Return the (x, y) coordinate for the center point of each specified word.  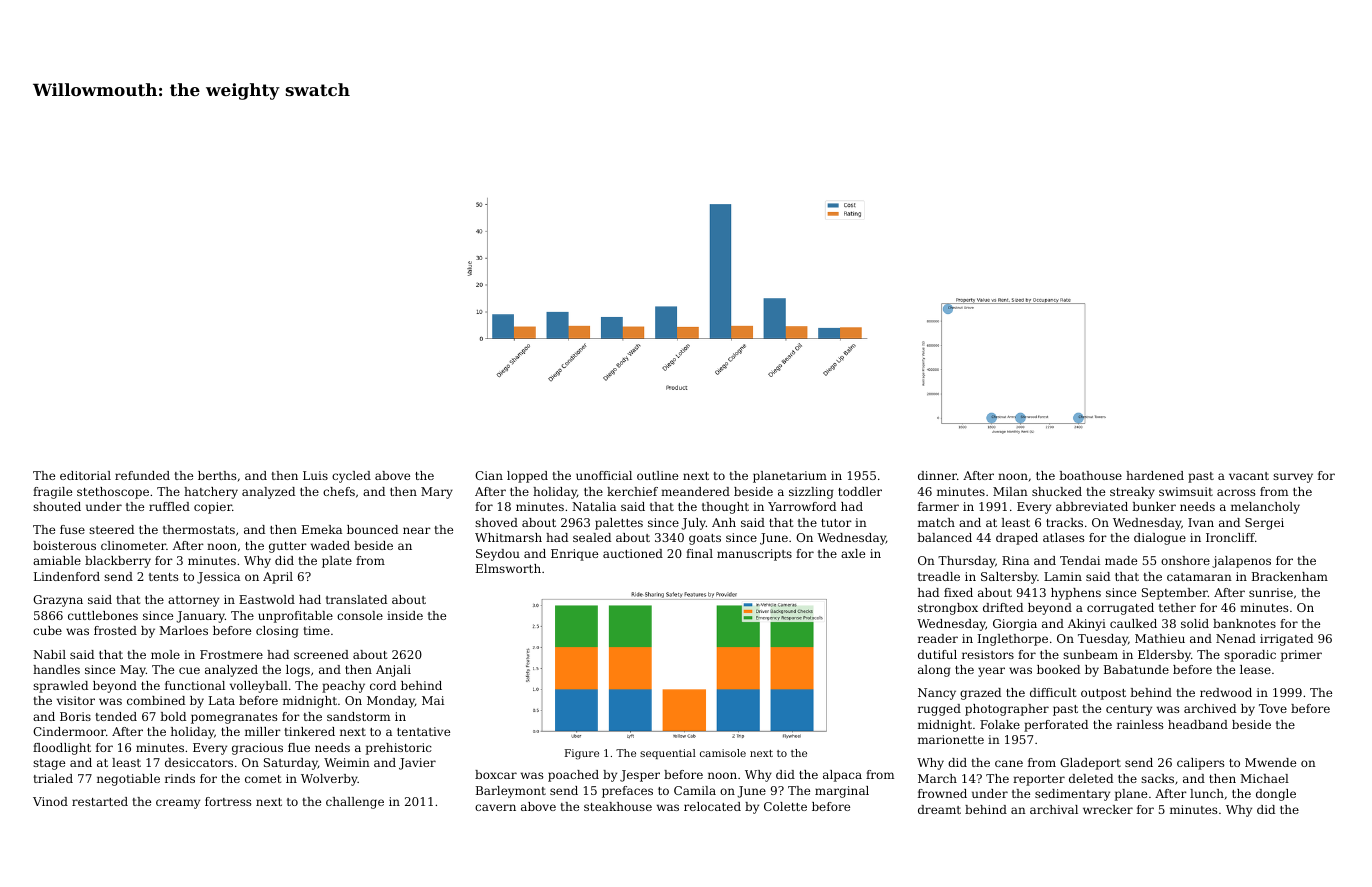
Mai (433, 700)
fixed (958, 592)
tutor (836, 523)
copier (213, 508)
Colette (785, 806)
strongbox (948, 609)
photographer (1007, 710)
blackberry (118, 562)
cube (47, 630)
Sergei (1264, 524)
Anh (724, 522)
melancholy (1265, 508)
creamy (178, 804)
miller (263, 731)
